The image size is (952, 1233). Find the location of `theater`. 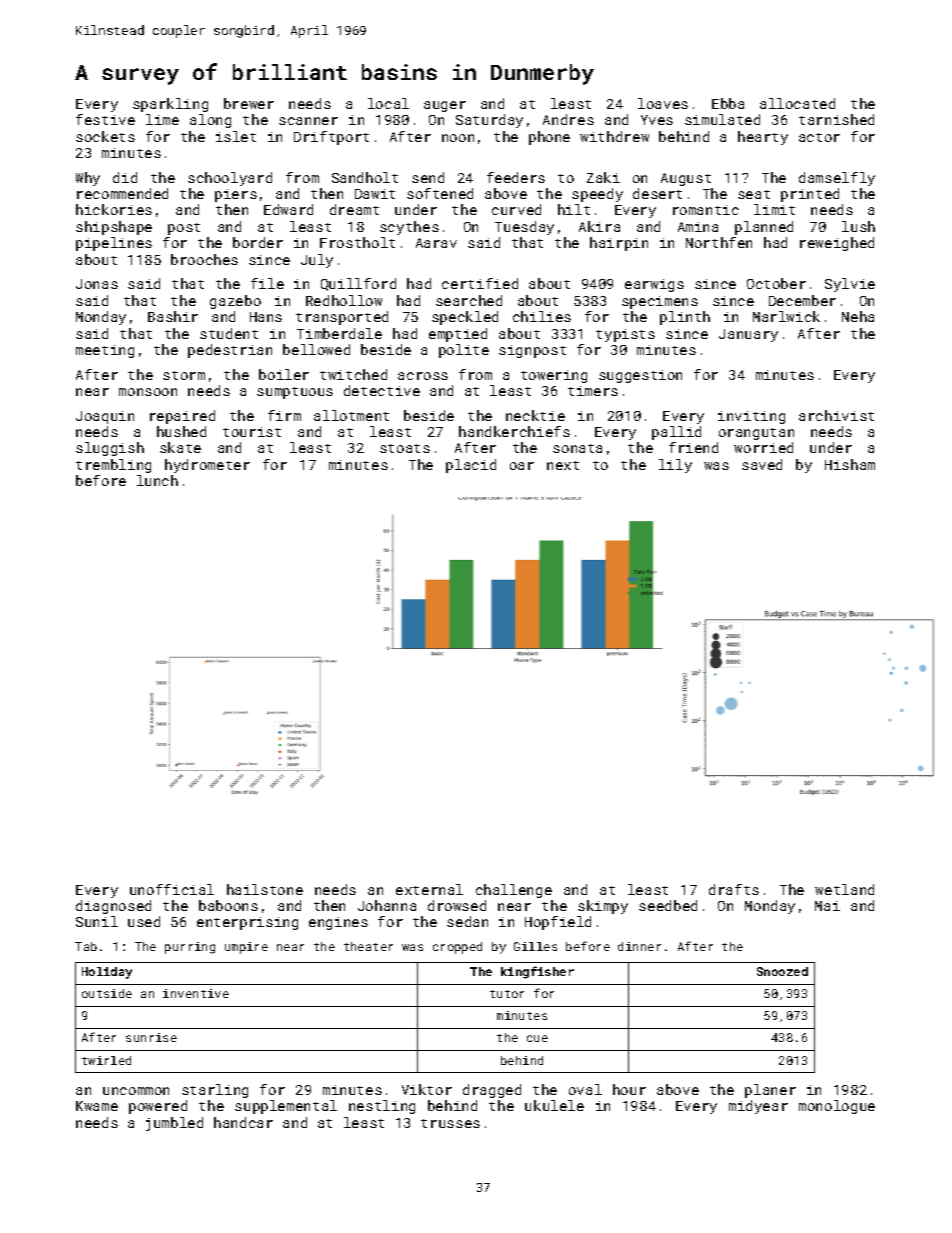

theater is located at coordinates (368, 946).
